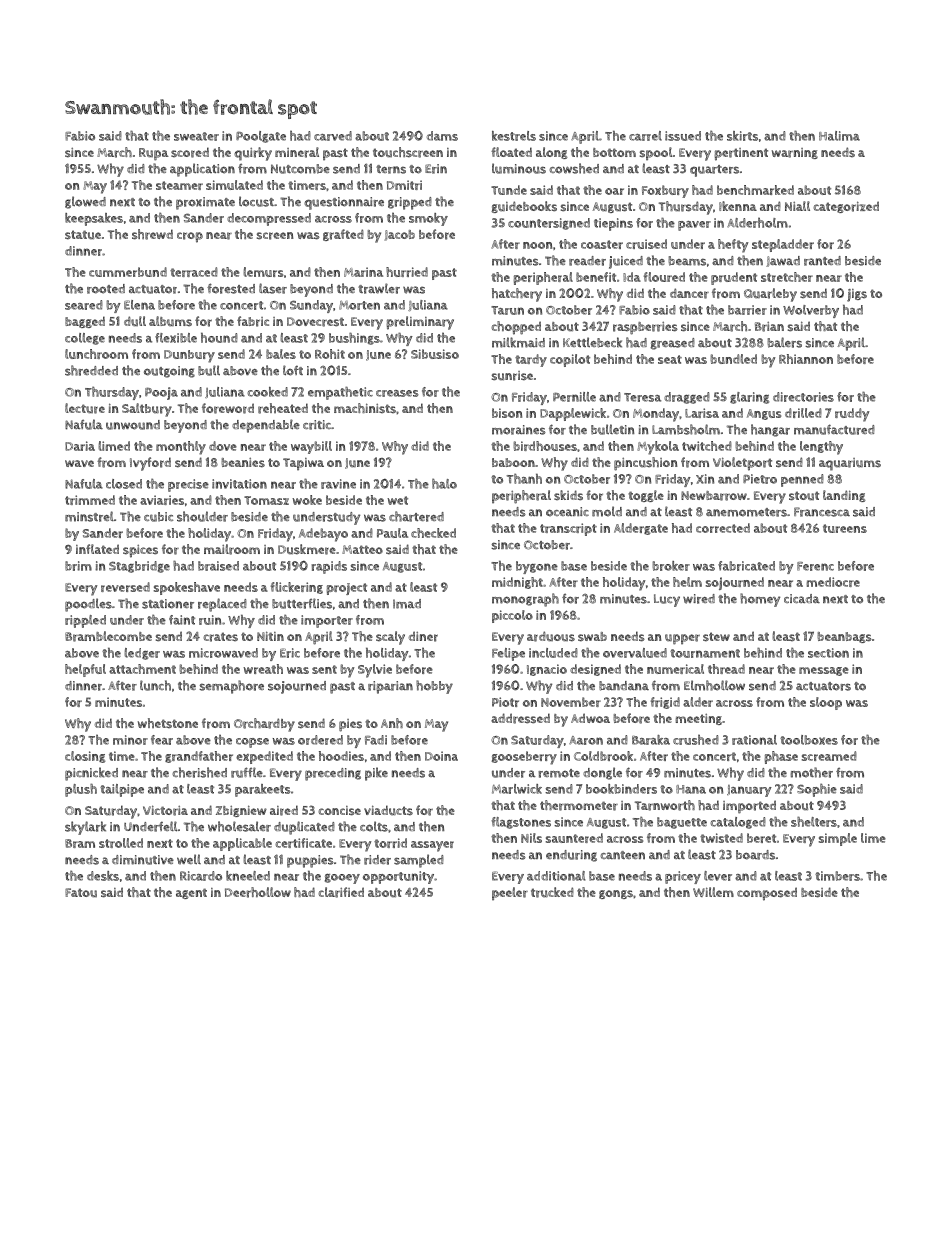 The image size is (952, 1233). I want to click on Imad, so click(407, 604).
